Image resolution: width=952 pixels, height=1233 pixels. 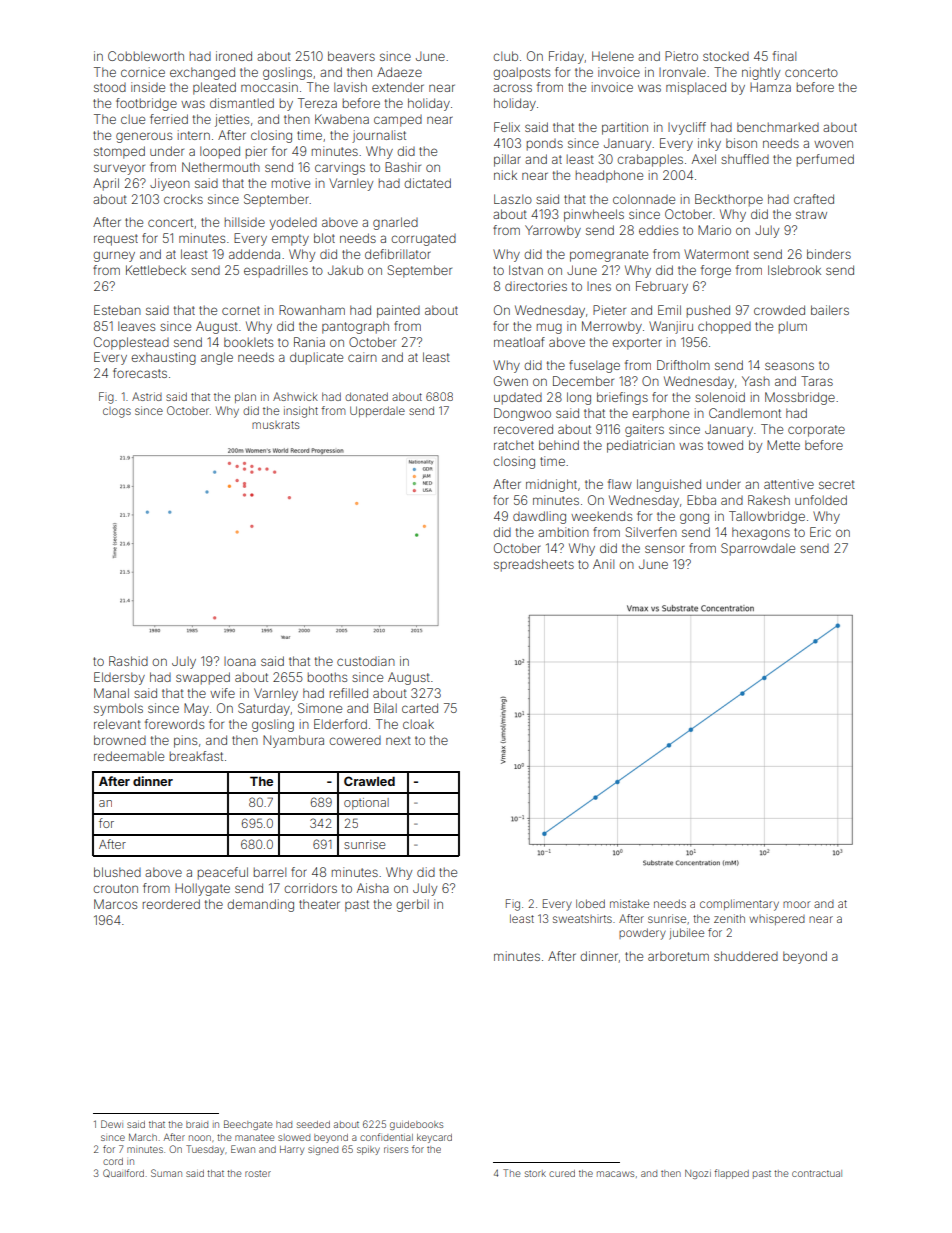 What do you see at coordinates (116, 240) in the document?
I see `request` at bounding box center [116, 240].
